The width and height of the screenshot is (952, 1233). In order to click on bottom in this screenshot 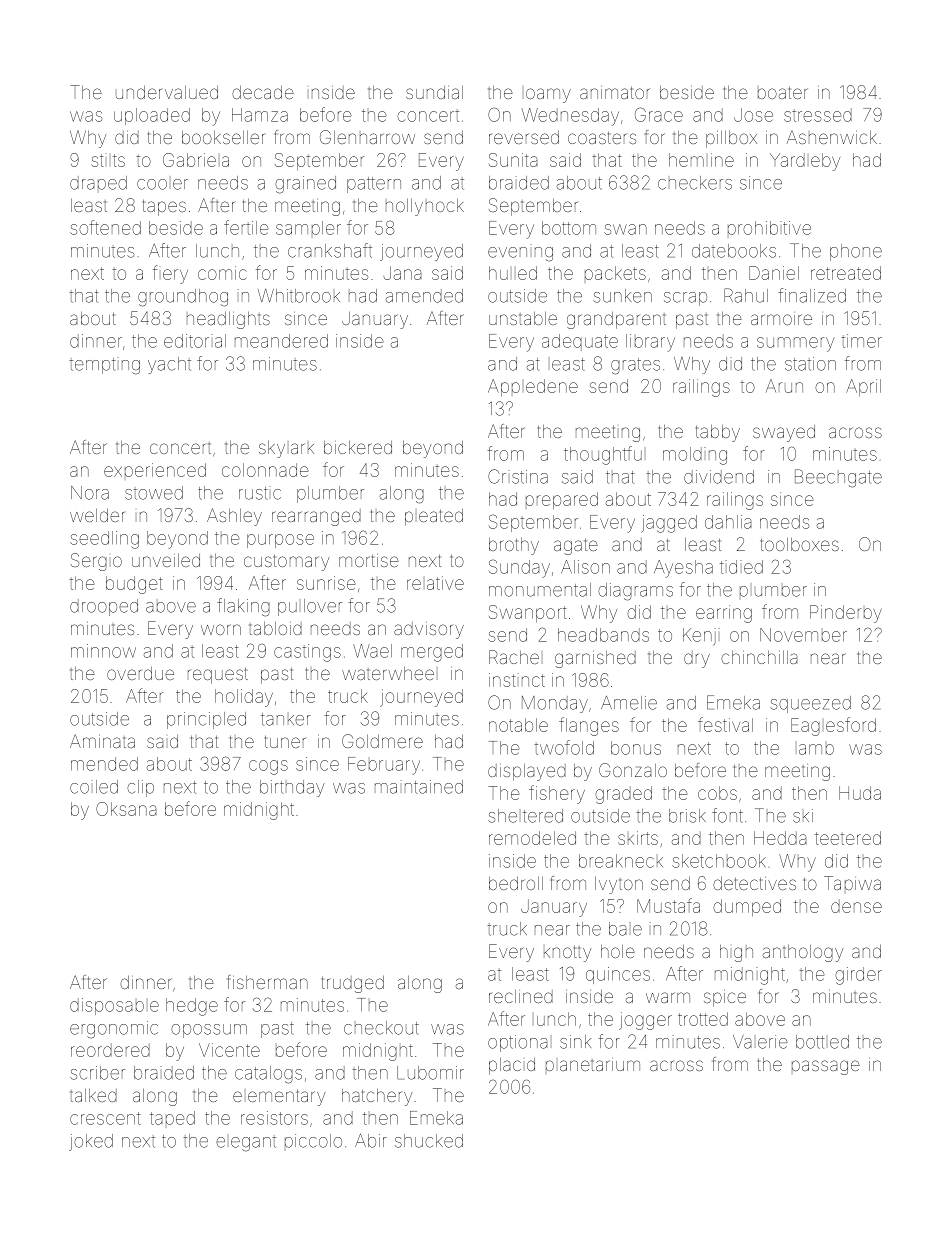, I will do `click(569, 228)`.
